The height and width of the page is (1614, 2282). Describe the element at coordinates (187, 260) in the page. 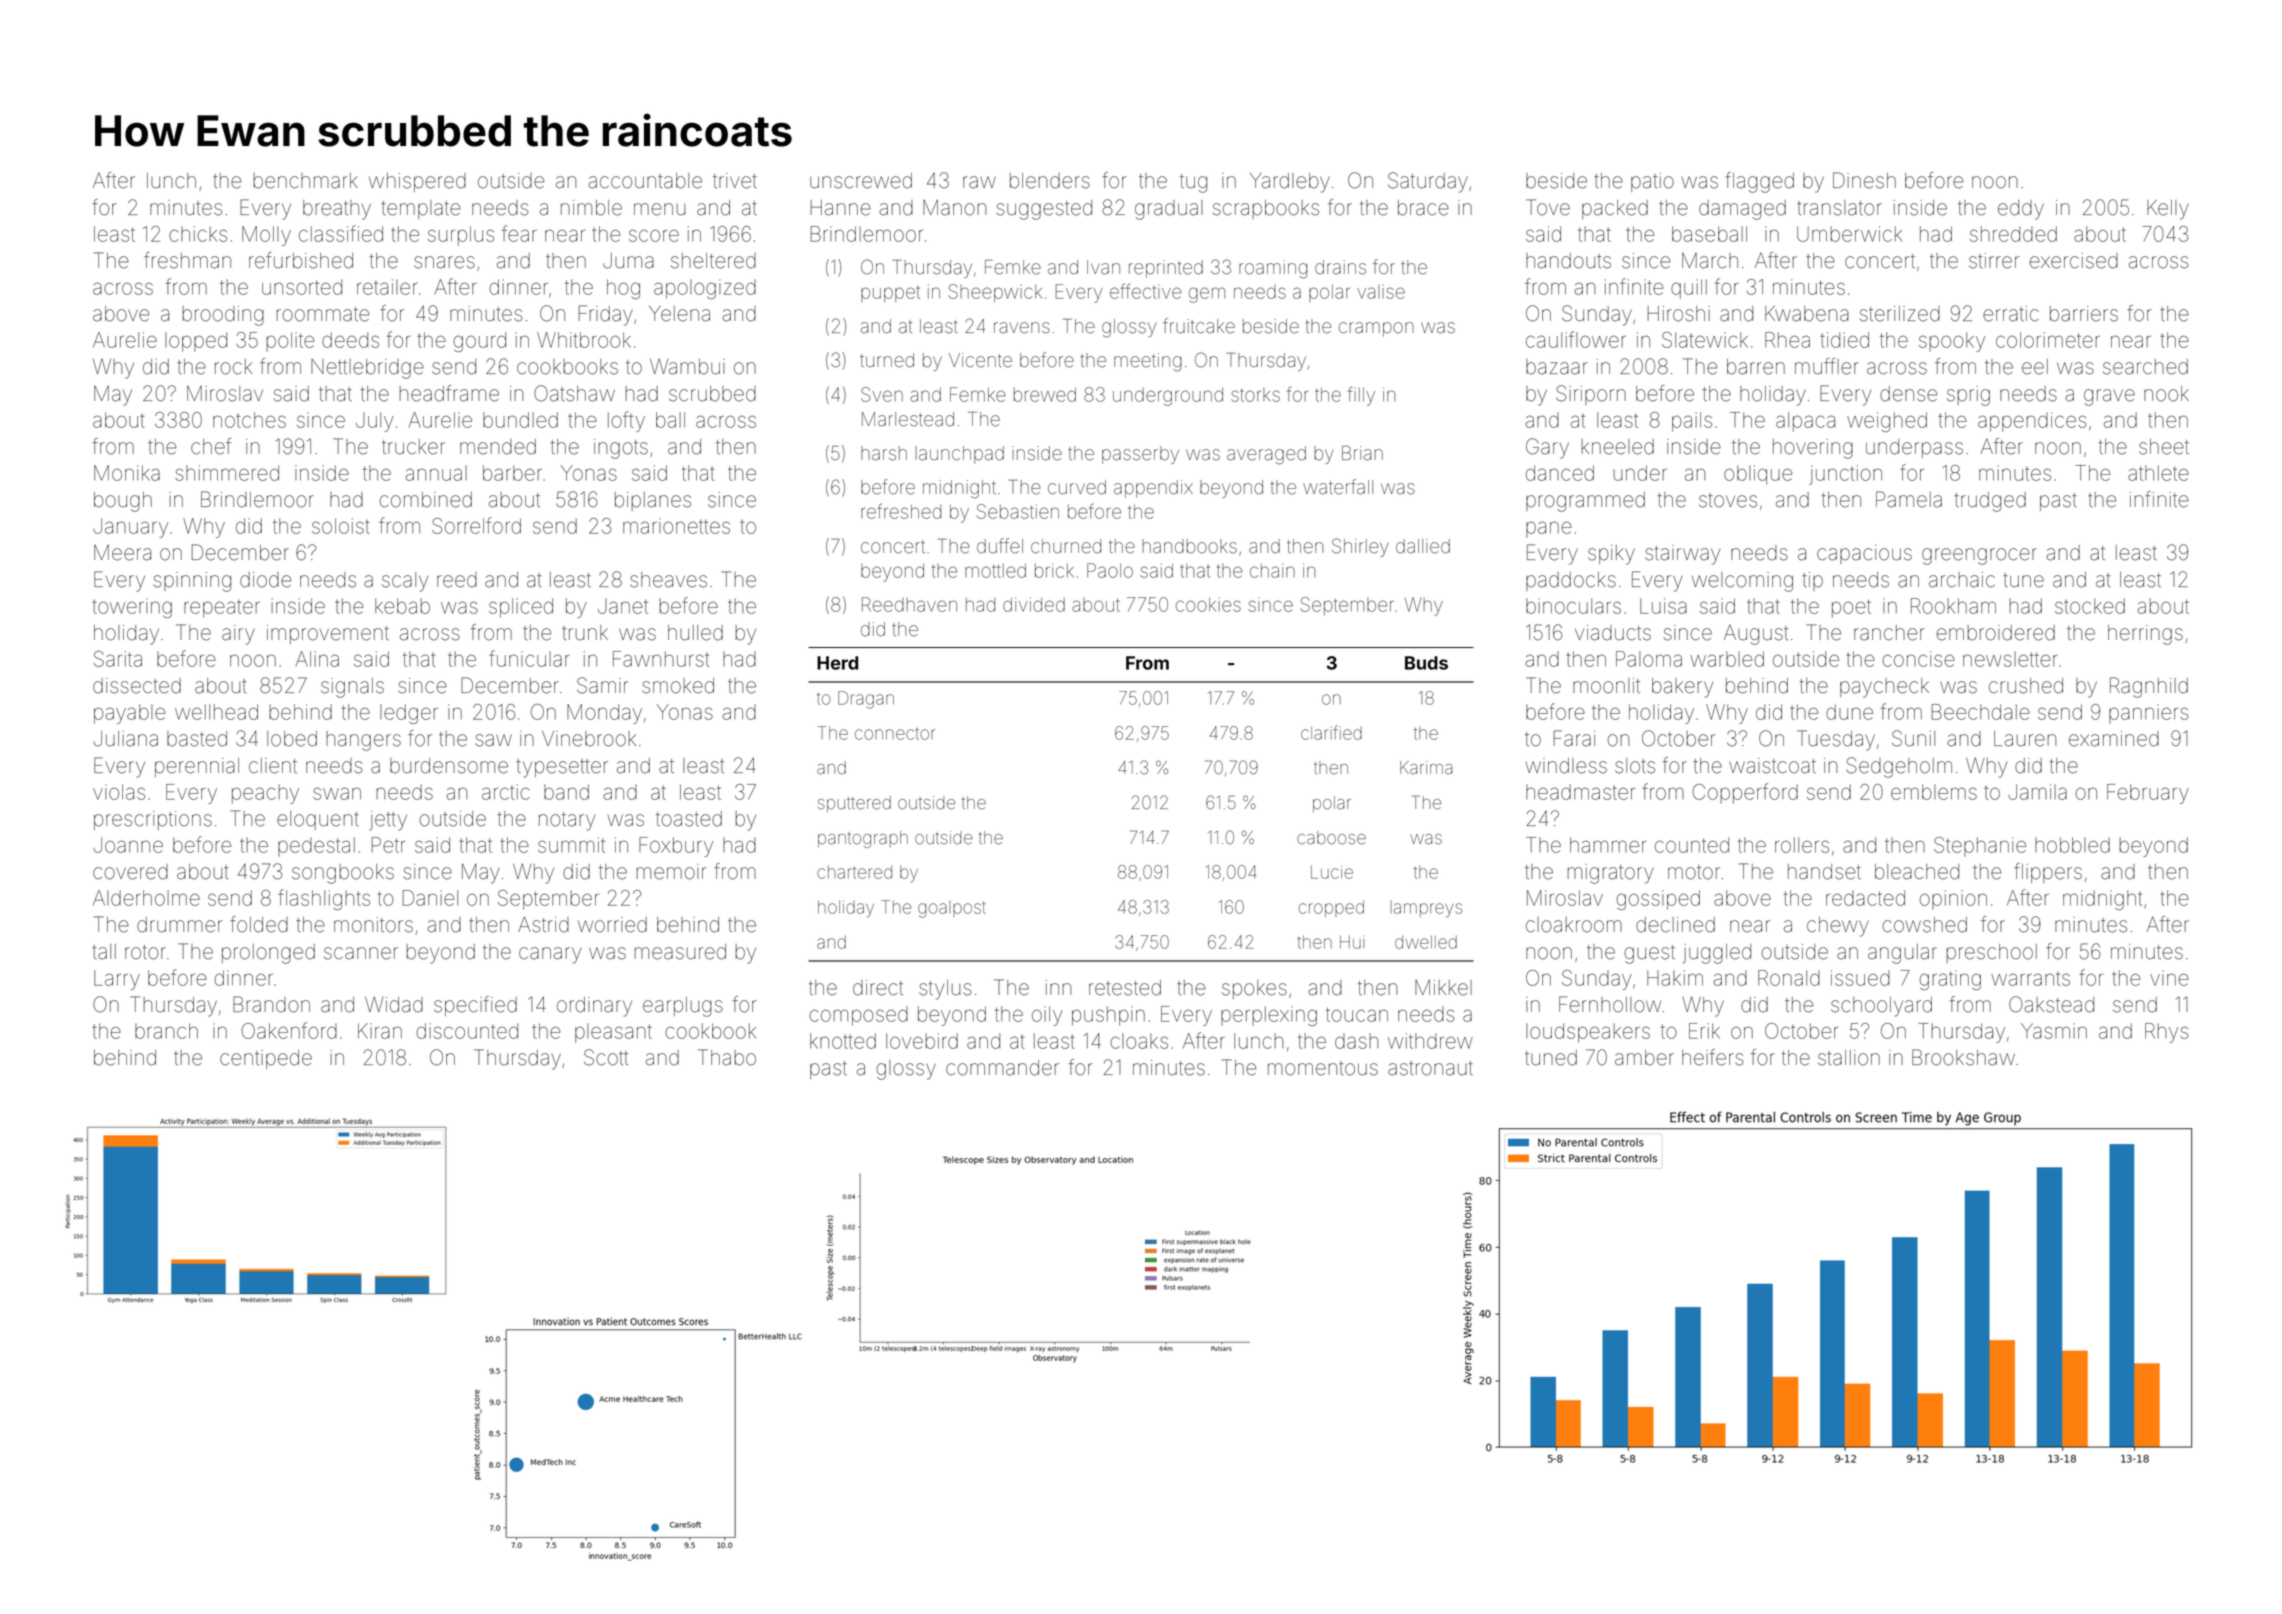

I see `freshman` at that location.
